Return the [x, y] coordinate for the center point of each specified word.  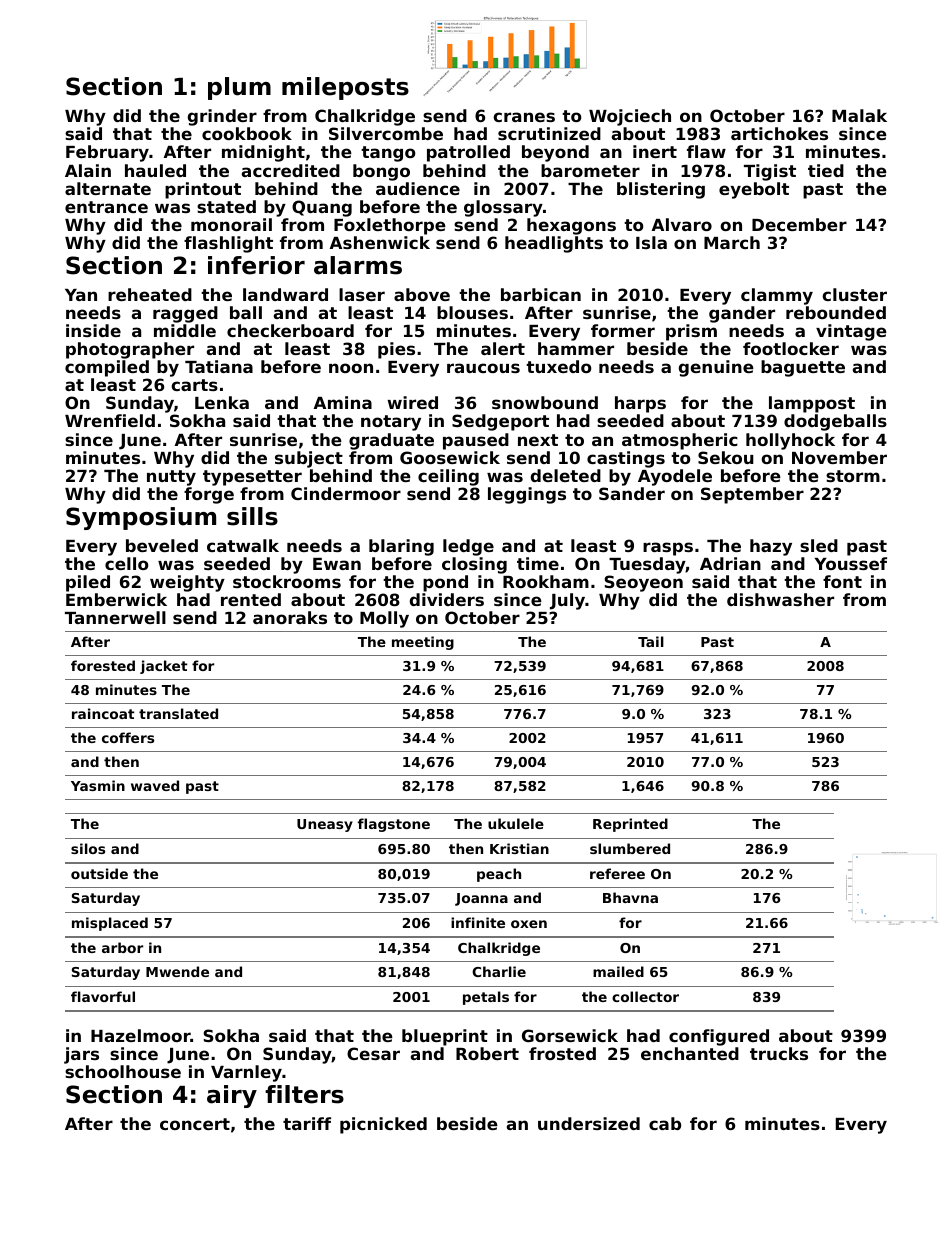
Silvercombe [386, 133]
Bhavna [630, 897]
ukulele [516, 823]
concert [195, 1124]
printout [203, 190]
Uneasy [325, 825]
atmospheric [680, 441]
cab [665, 1123]
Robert [487, 1053]
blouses [472, 312]
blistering [661, 190]
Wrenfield [110, 420]
